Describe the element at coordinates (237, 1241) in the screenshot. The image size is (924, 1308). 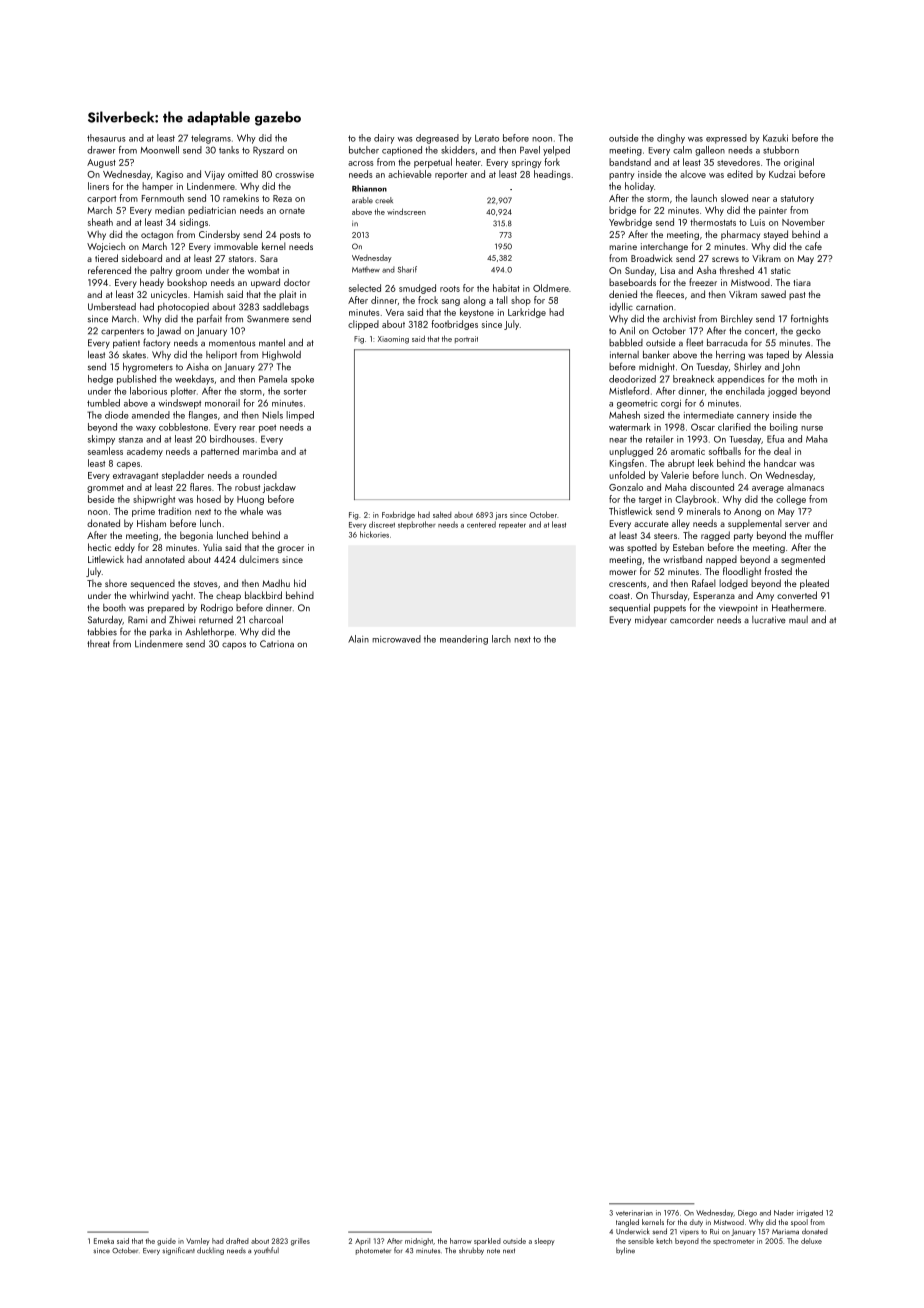
I see `drafted` at that location.
